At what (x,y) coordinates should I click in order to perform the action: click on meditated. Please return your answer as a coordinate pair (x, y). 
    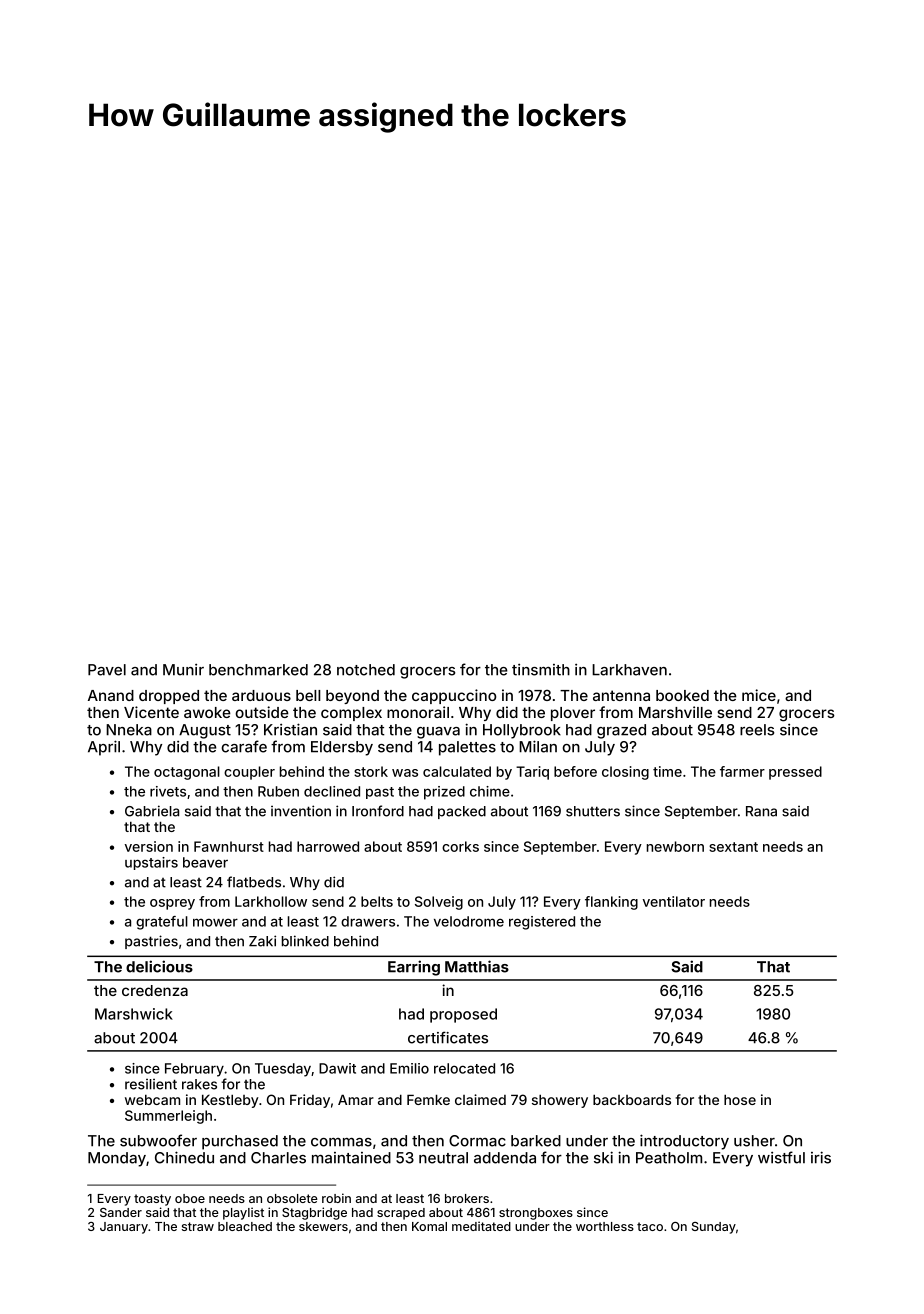
    Looking at the image, I should click on (481, 1226).
